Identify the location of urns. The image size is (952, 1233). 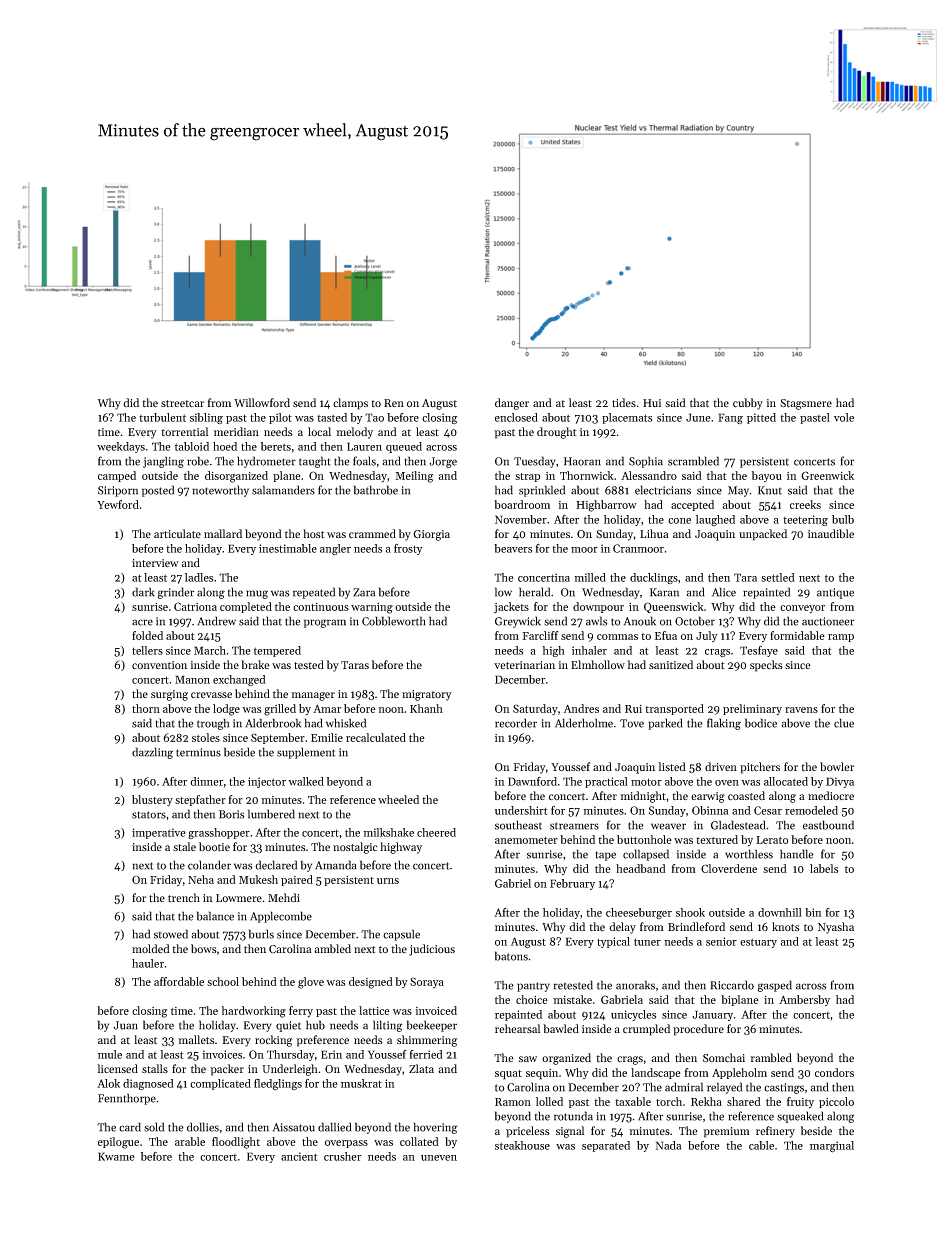
(388, 881).
